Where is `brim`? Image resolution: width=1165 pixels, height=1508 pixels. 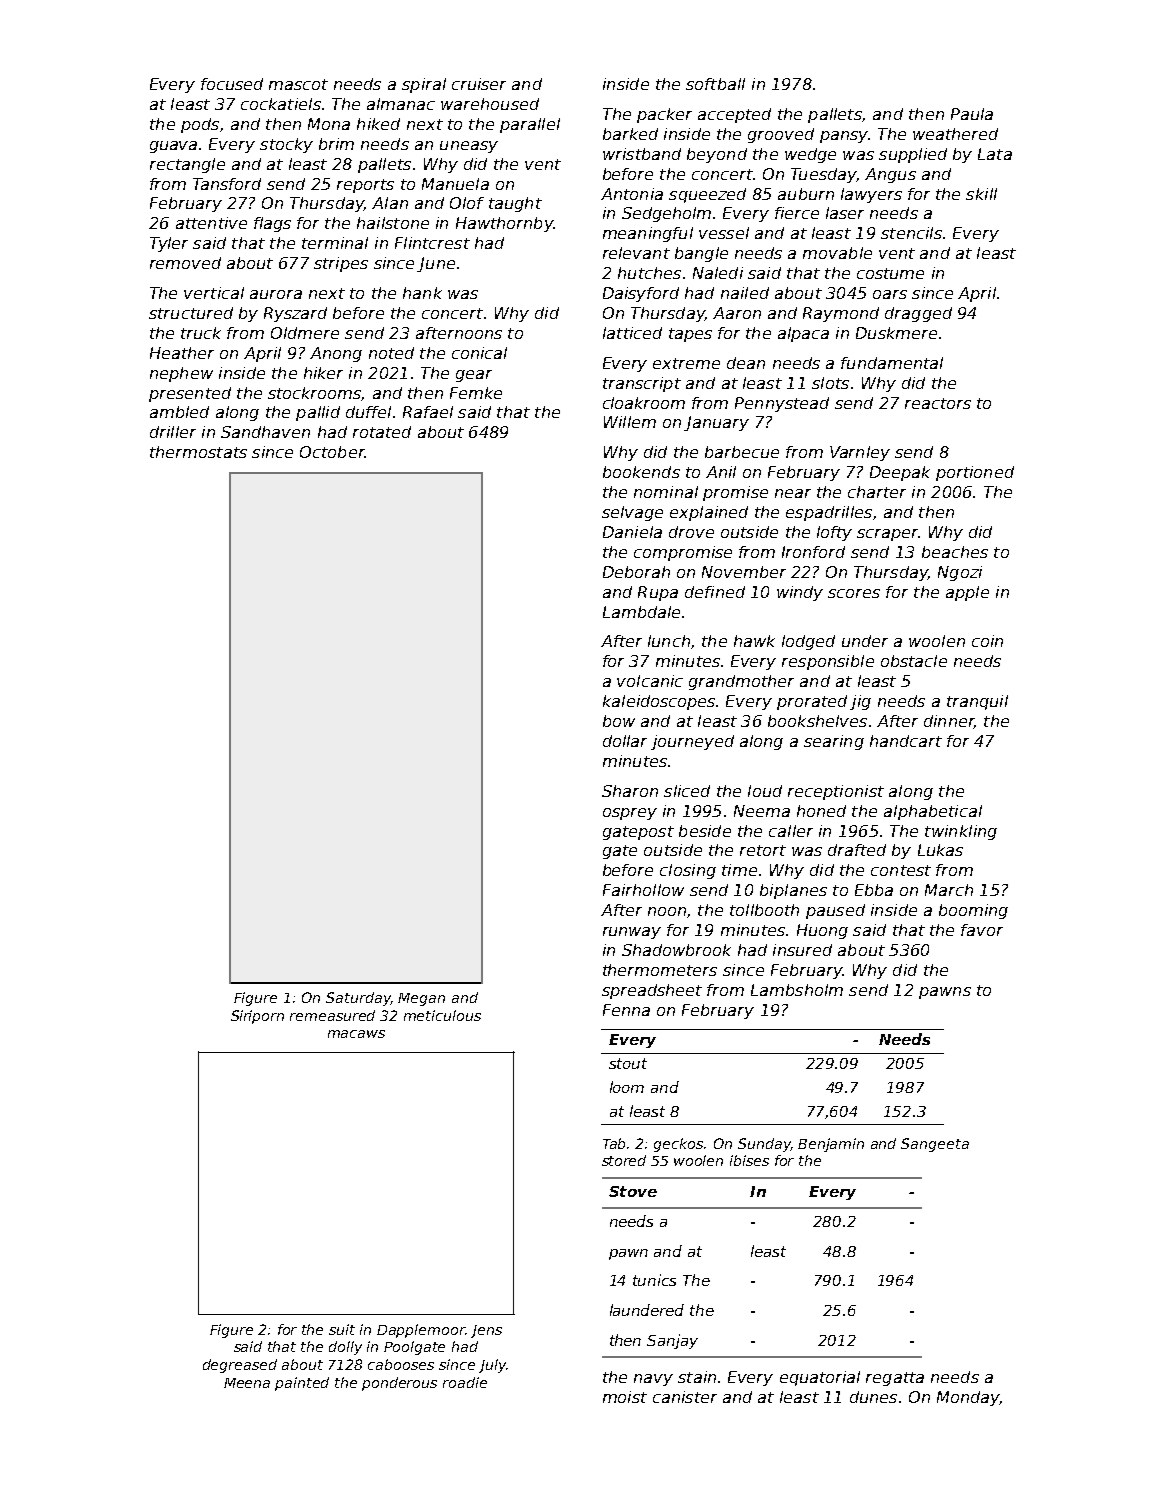
brim is located at coordinates (336, 144).
